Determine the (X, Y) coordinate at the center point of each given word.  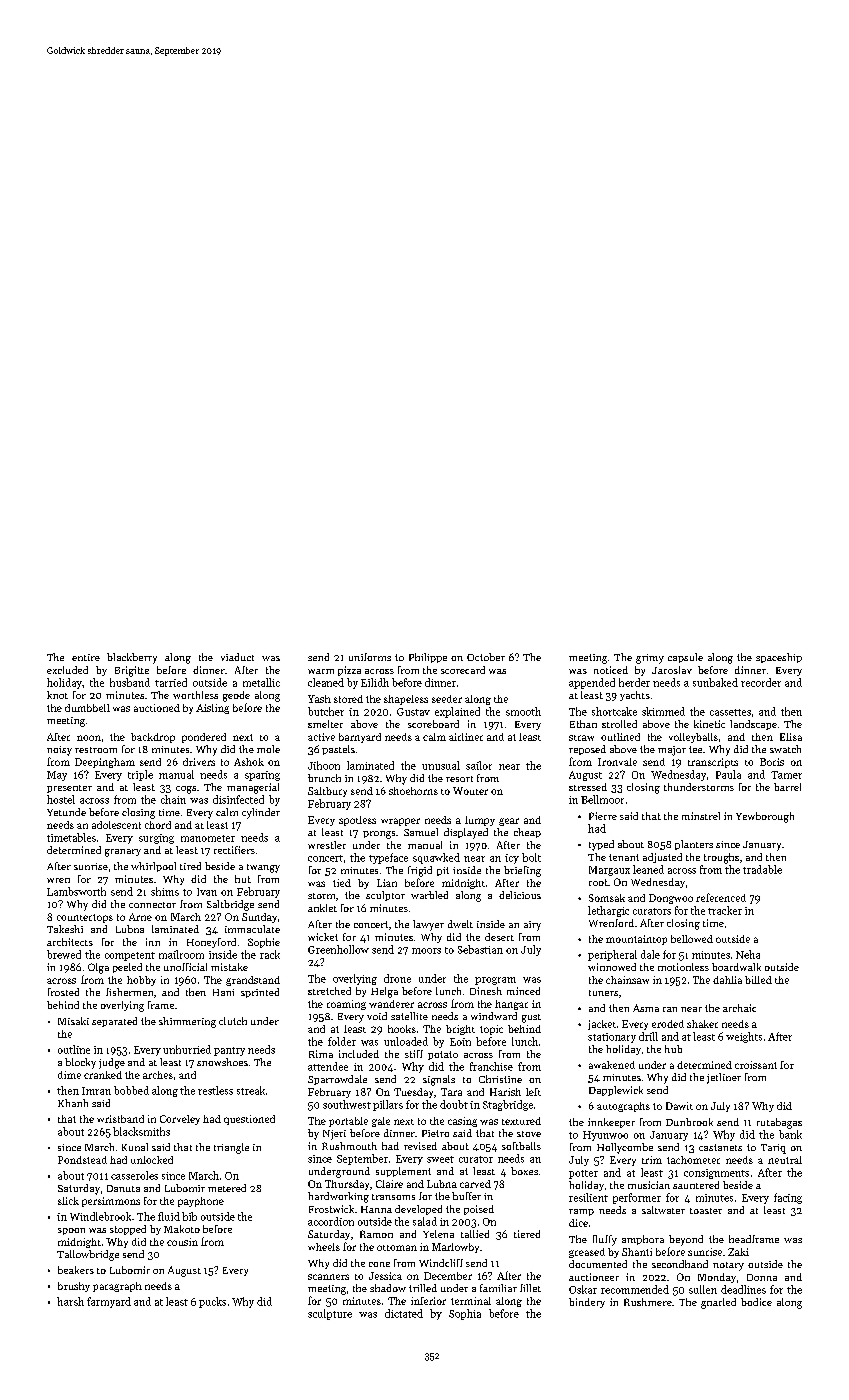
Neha (748, 954)
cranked (103, 1075)
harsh (70, 1301)
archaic (739, 1008)
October (486, 657)
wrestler (327, 845)
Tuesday (413, 1093)
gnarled (718, 1303)
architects (70, 942)
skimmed (663, 711)
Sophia (465, 1314)
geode (236, 696)
